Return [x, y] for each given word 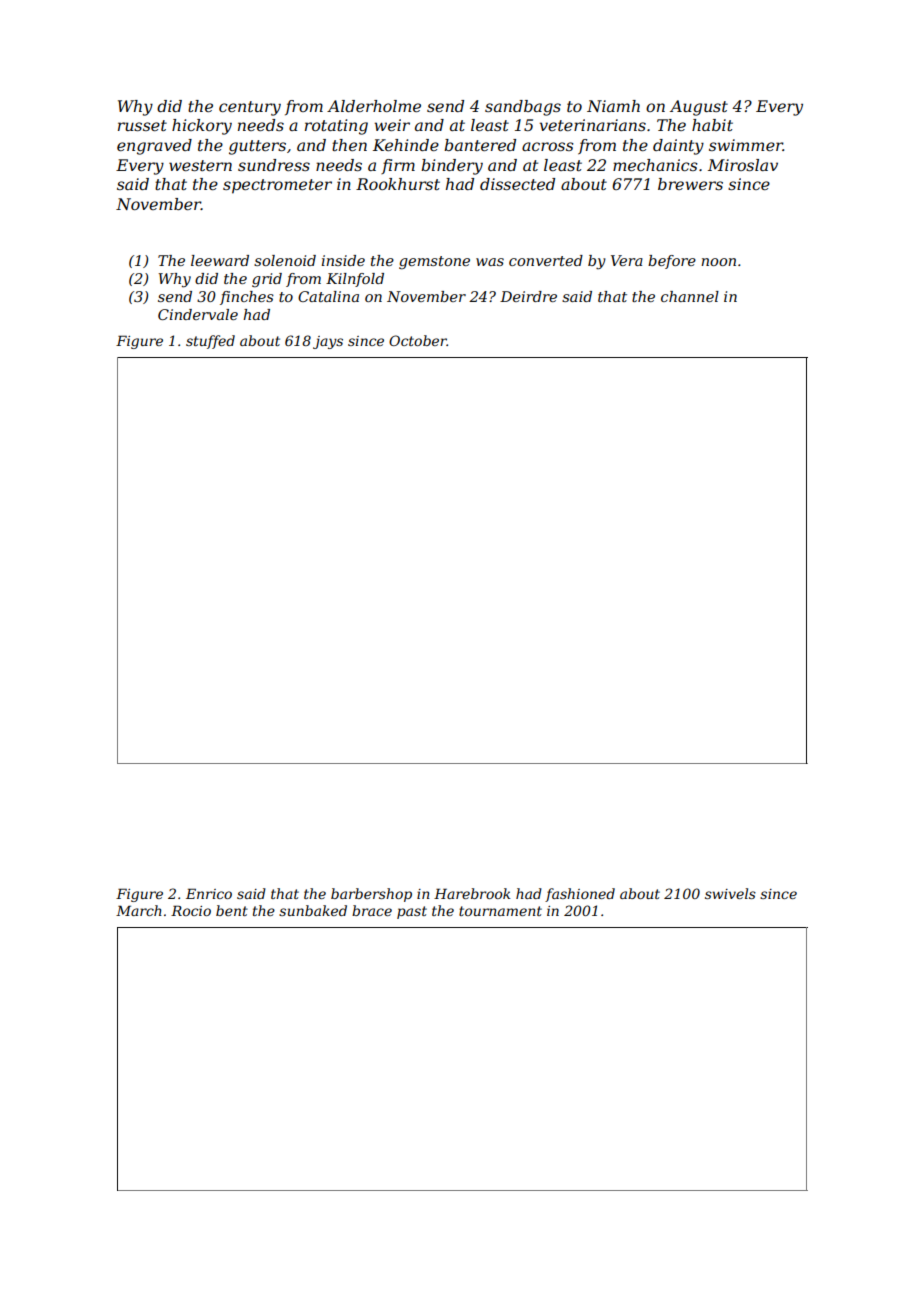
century [250, 108]
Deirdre [528, 296]
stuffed [210, 342]
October [418, 340]
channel [690, 296]
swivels [730, 893]
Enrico [209, 893]
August [699, 108]
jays [328, 342]
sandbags [523, 108]
